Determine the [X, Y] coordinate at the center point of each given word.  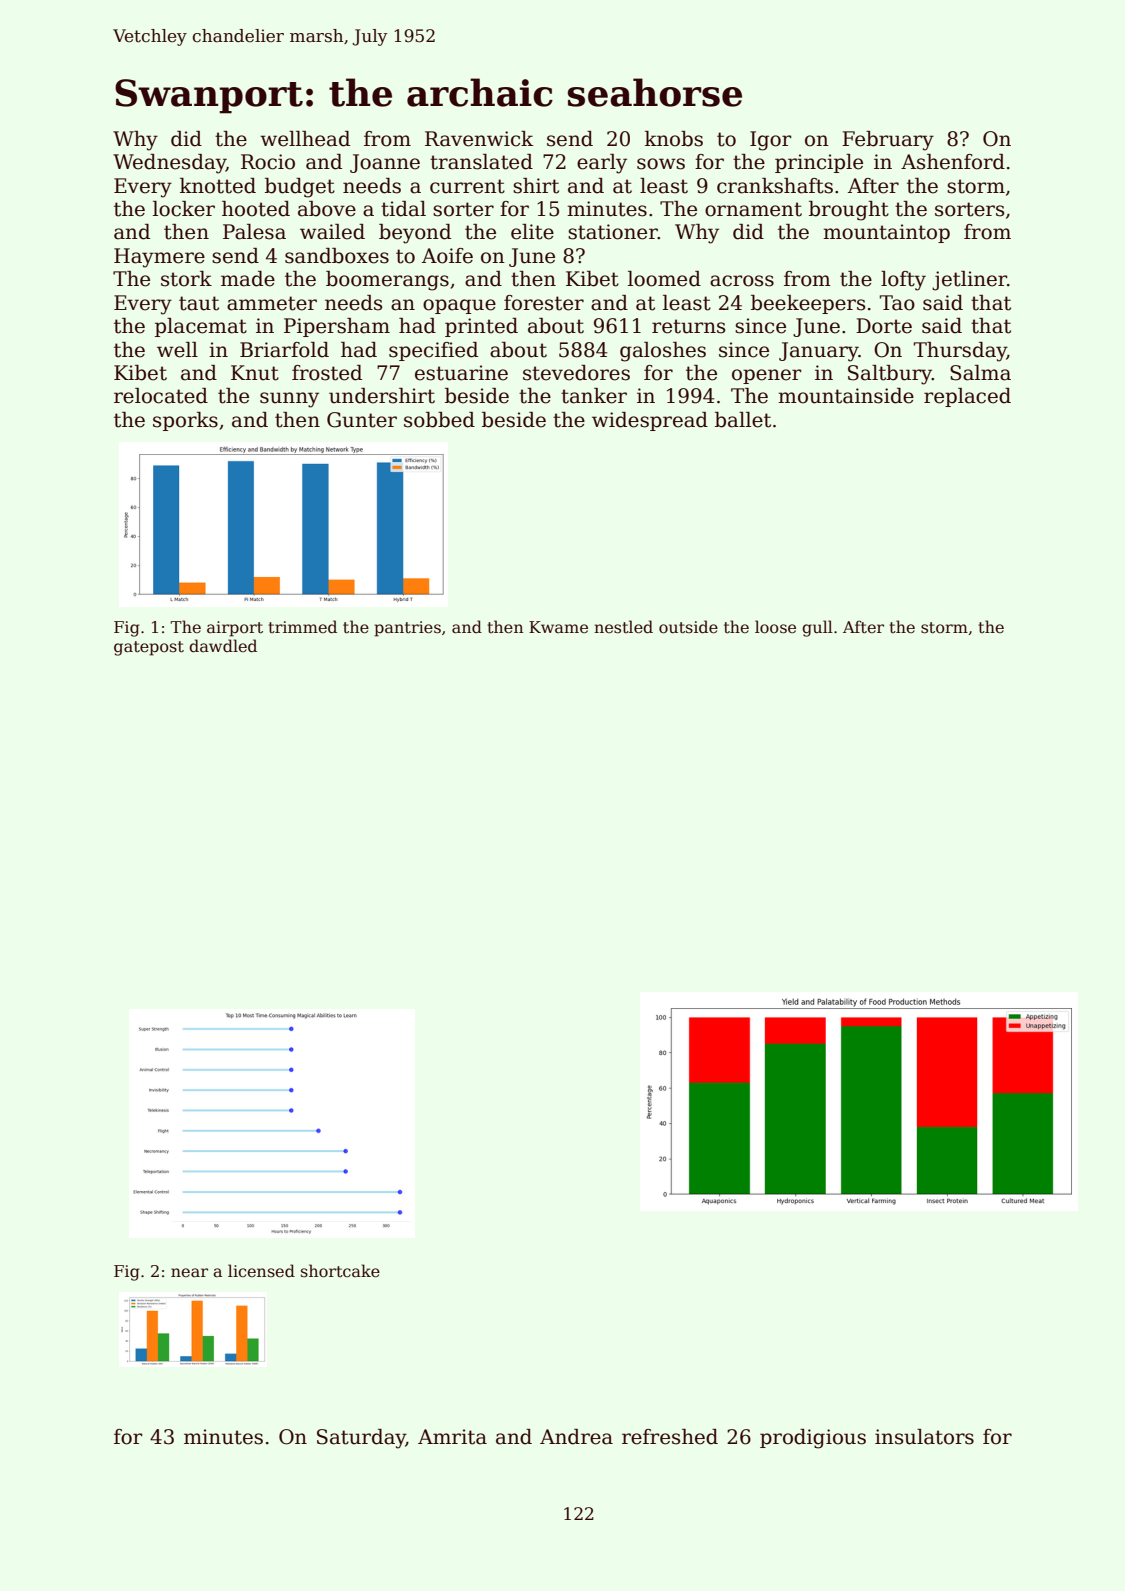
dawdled [223, 645]
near [189, 1273]
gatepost [149, 648]
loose [775, 627]
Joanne [385, 163]
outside [688, 627]
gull [817, 628]
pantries [407, 629]
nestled [623, 627]
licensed [261, 1270]
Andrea [576, 1437]
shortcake [340, 1271]
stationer [613, 232]
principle [819, 163]
